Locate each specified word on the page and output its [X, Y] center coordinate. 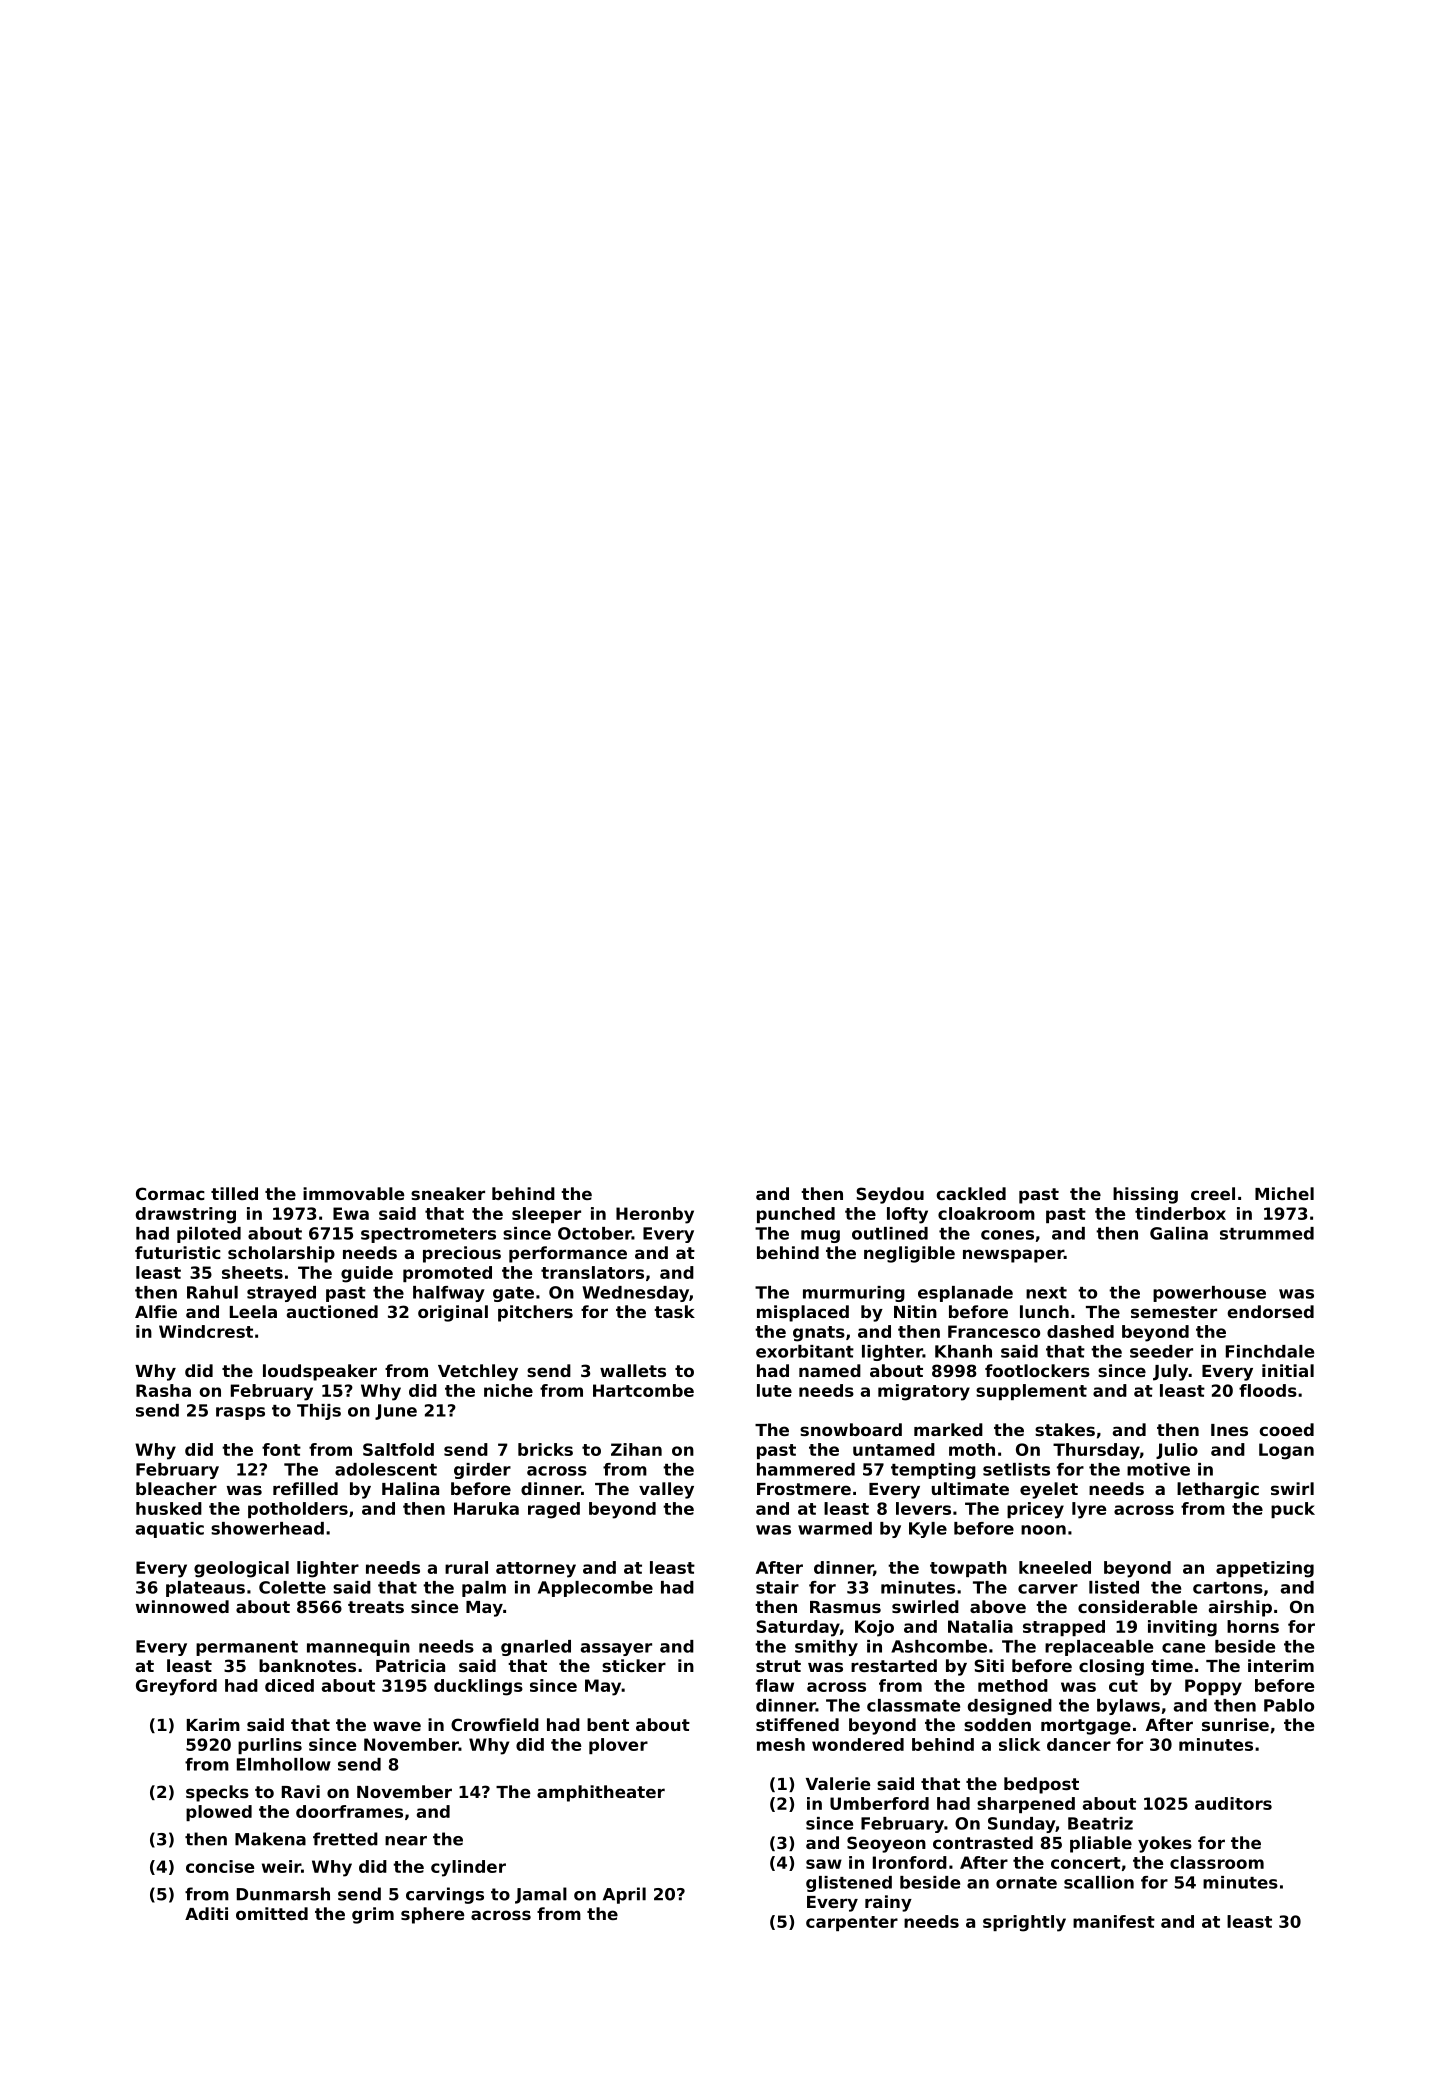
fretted [345, 1839]
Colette [292, 1587]
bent [608, 1724]
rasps [240, 1413]
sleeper [546, 1215]
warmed [835, 1528]
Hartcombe [643, 1390]
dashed [1080, 1331]
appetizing [1265, 1569]
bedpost [1041, 1785]
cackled [971, 1193]
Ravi [301, 1791]
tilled [234, 1193]
